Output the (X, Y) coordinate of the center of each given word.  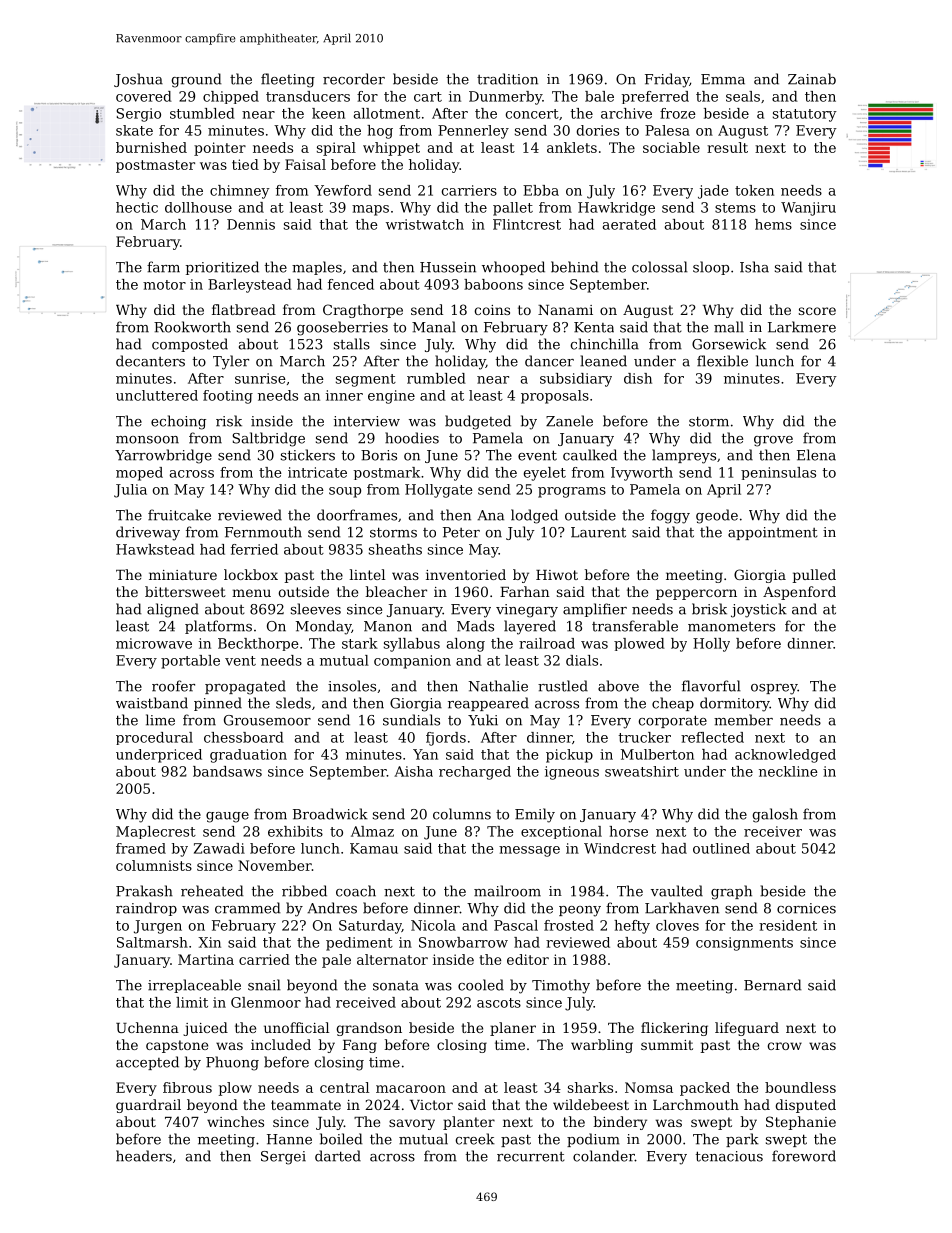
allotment (387, 113)
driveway (148, 533)
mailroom (507, 891)
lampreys (684, 456)
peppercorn (696, 594)
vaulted (677, 891)
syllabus (412, 645)
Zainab (812, 79)
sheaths (395, 549)
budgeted (478, 422)
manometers (731, 627)
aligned (173, 610)
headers (144, 1156)
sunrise (260, 378)
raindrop (146, 909)
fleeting (288, 80)
